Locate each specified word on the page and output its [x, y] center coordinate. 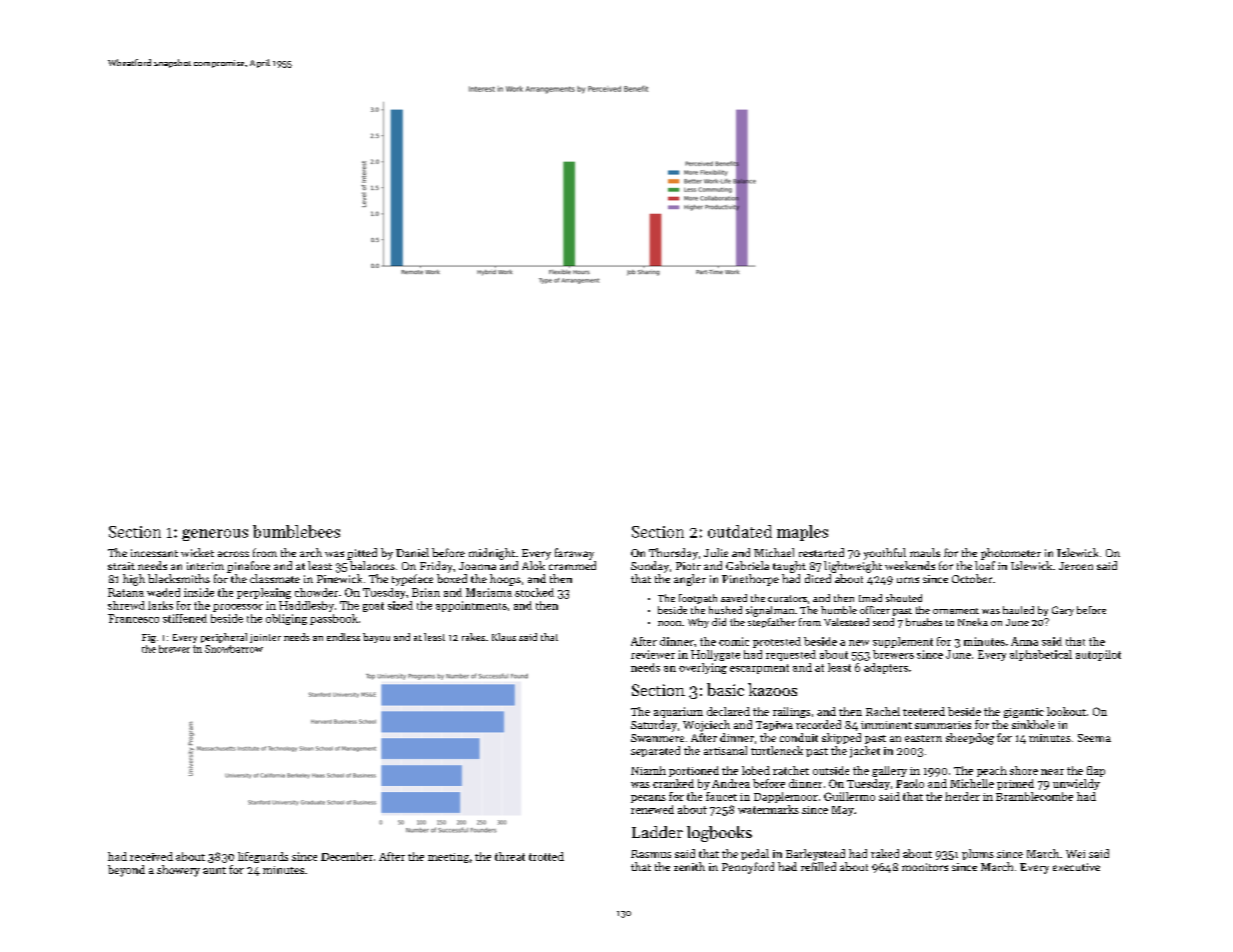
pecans [648, 799]
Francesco [133, 618]
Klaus [504, 637]
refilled [818, 866]
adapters [886, 668]
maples [802, 533]
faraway [574, 554]
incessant [154, 553]
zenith [689, 866]
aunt [214, 870]
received [151, 856]
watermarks [768, 809]
